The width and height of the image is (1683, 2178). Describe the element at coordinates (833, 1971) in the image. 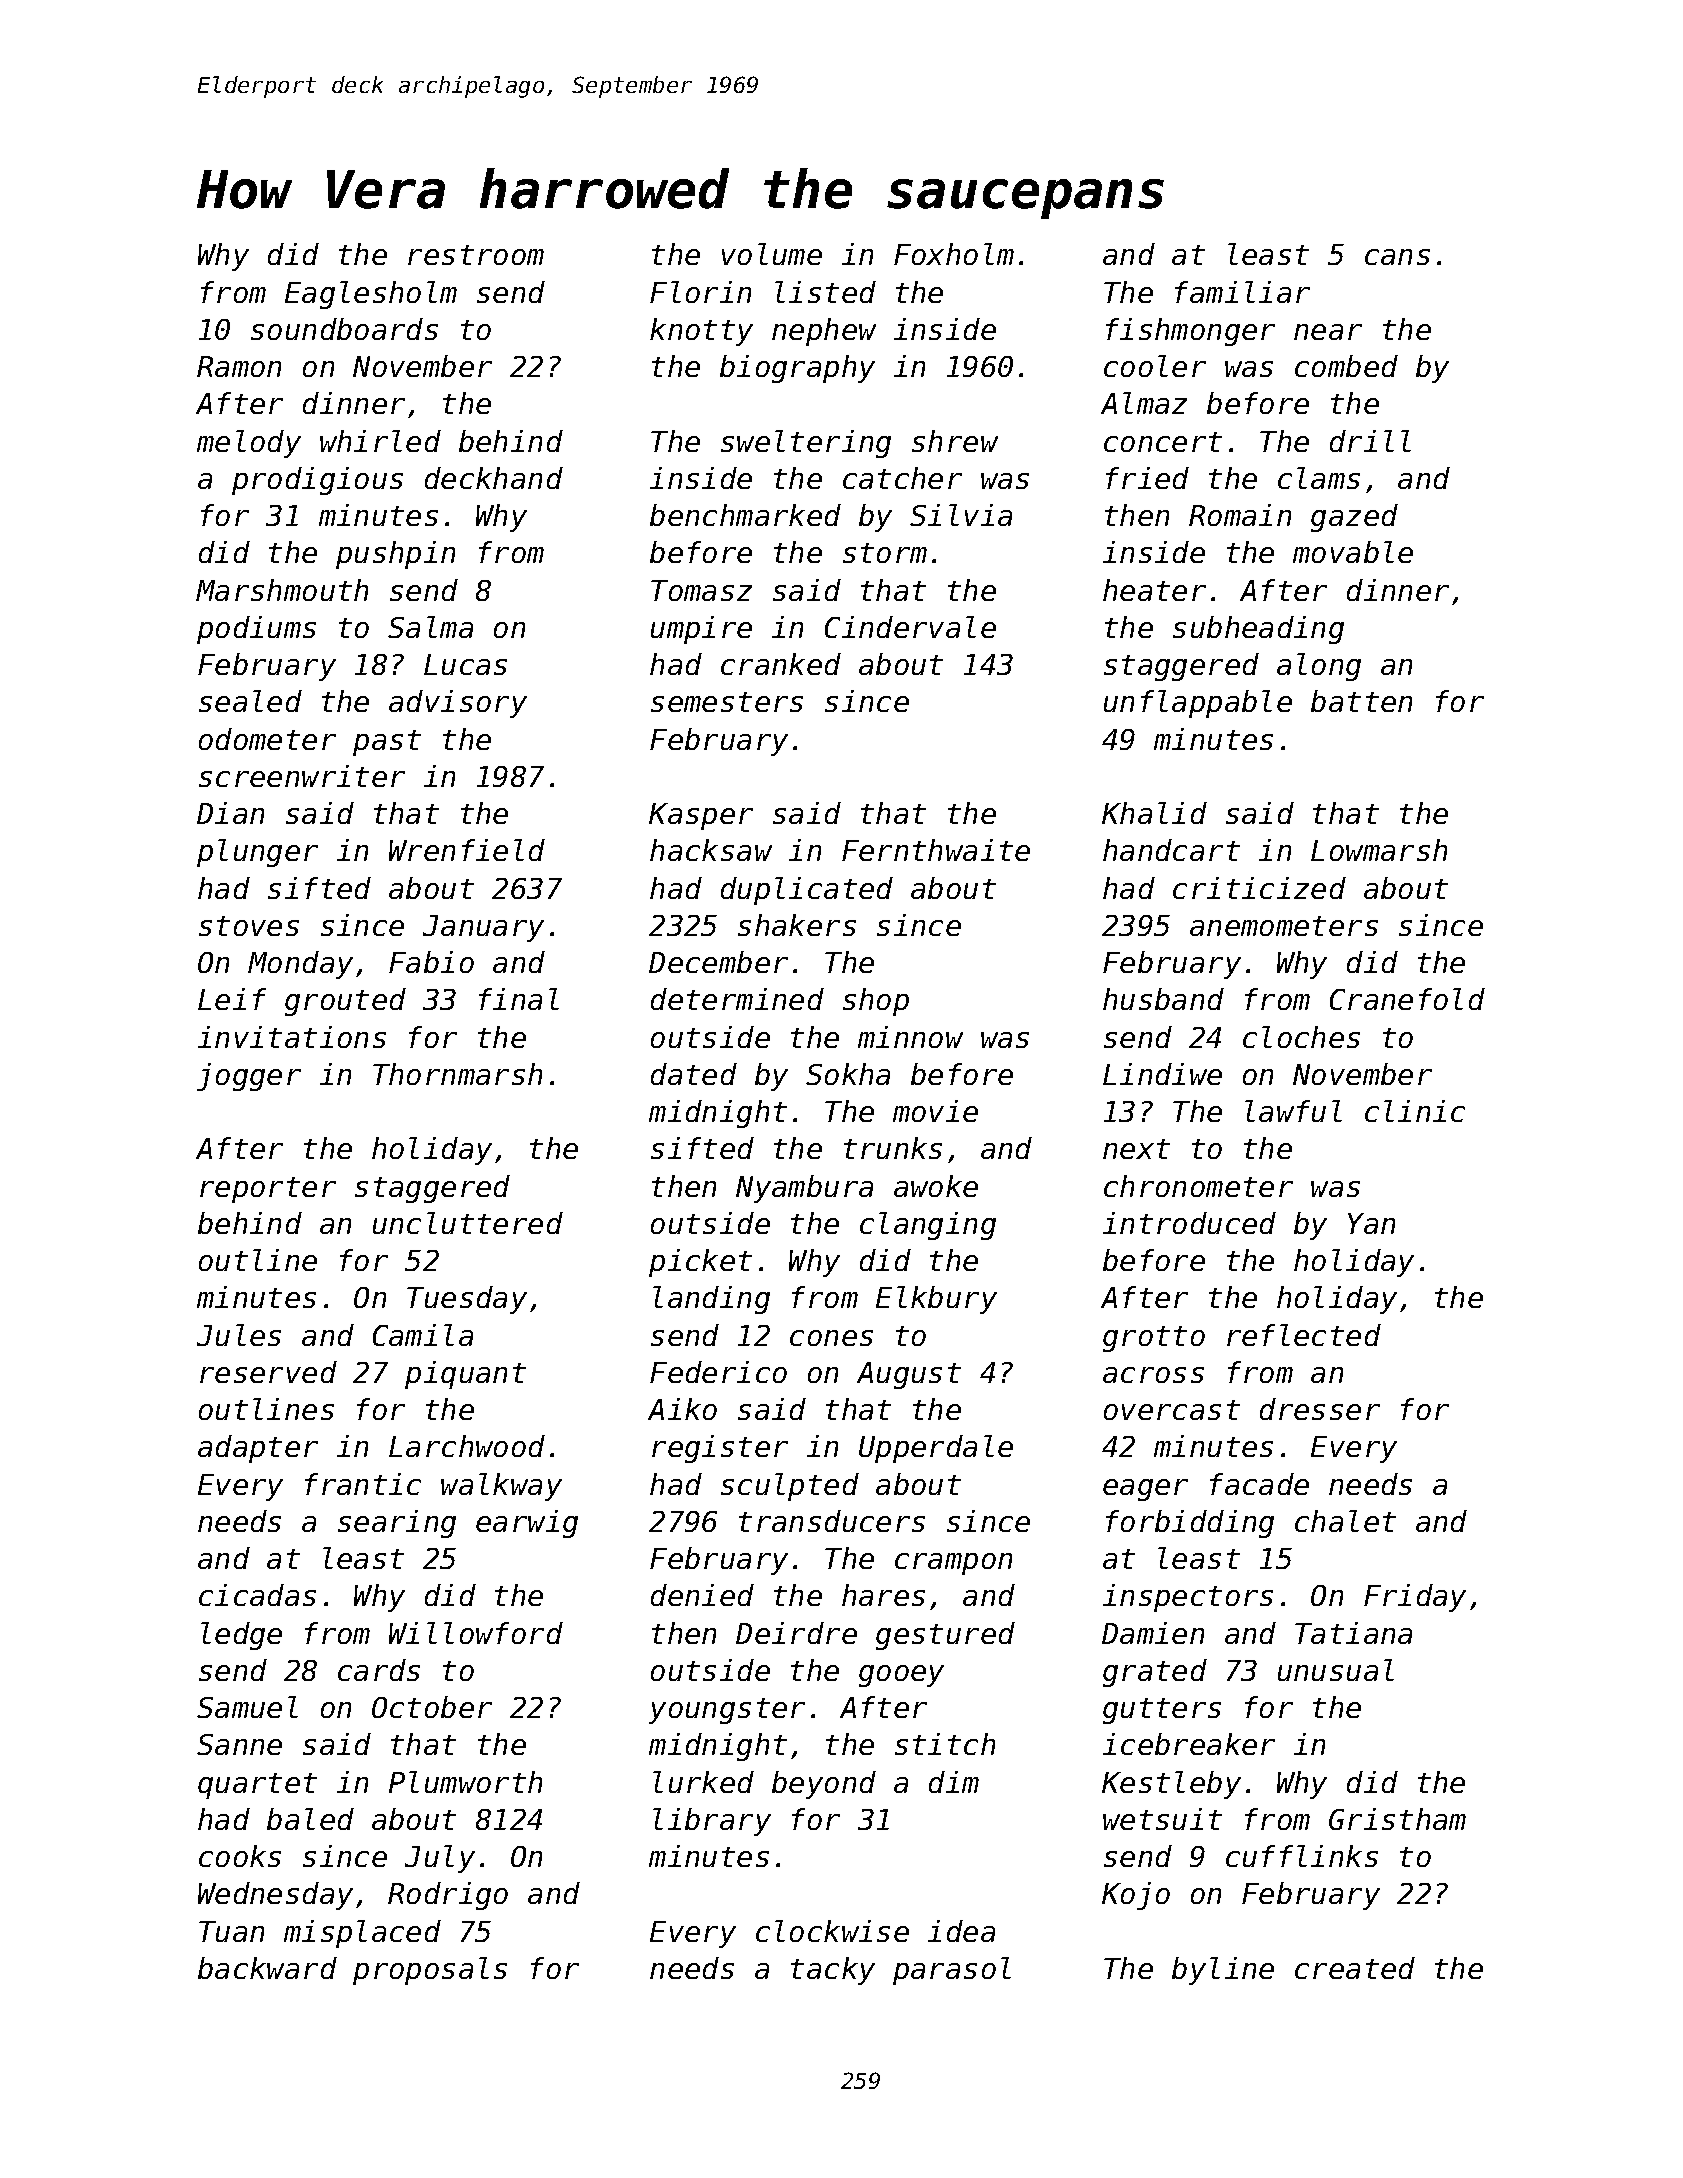

I see `tacky` at that location.
